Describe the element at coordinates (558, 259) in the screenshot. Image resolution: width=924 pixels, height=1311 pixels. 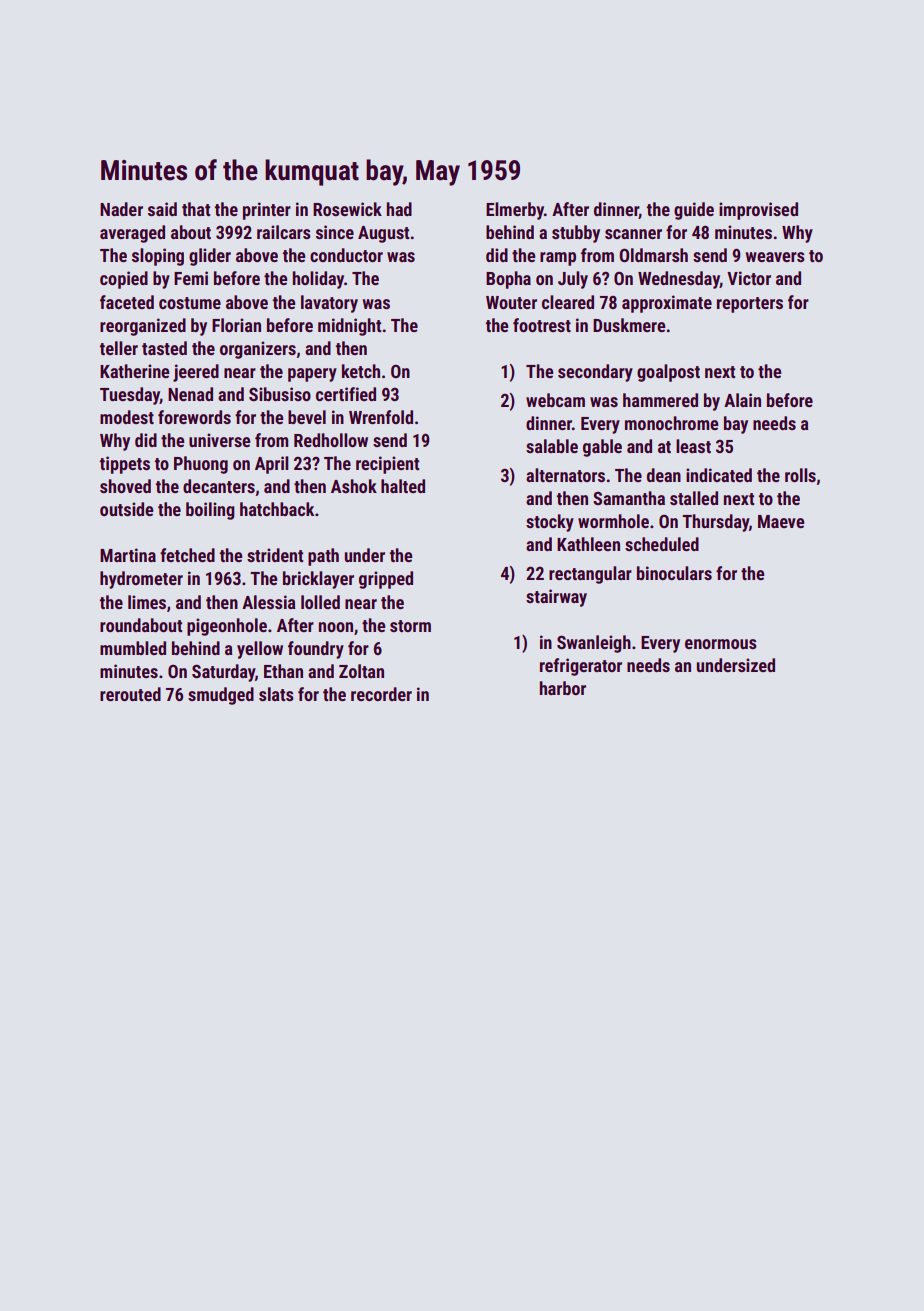
I see `ramp` at that location.
